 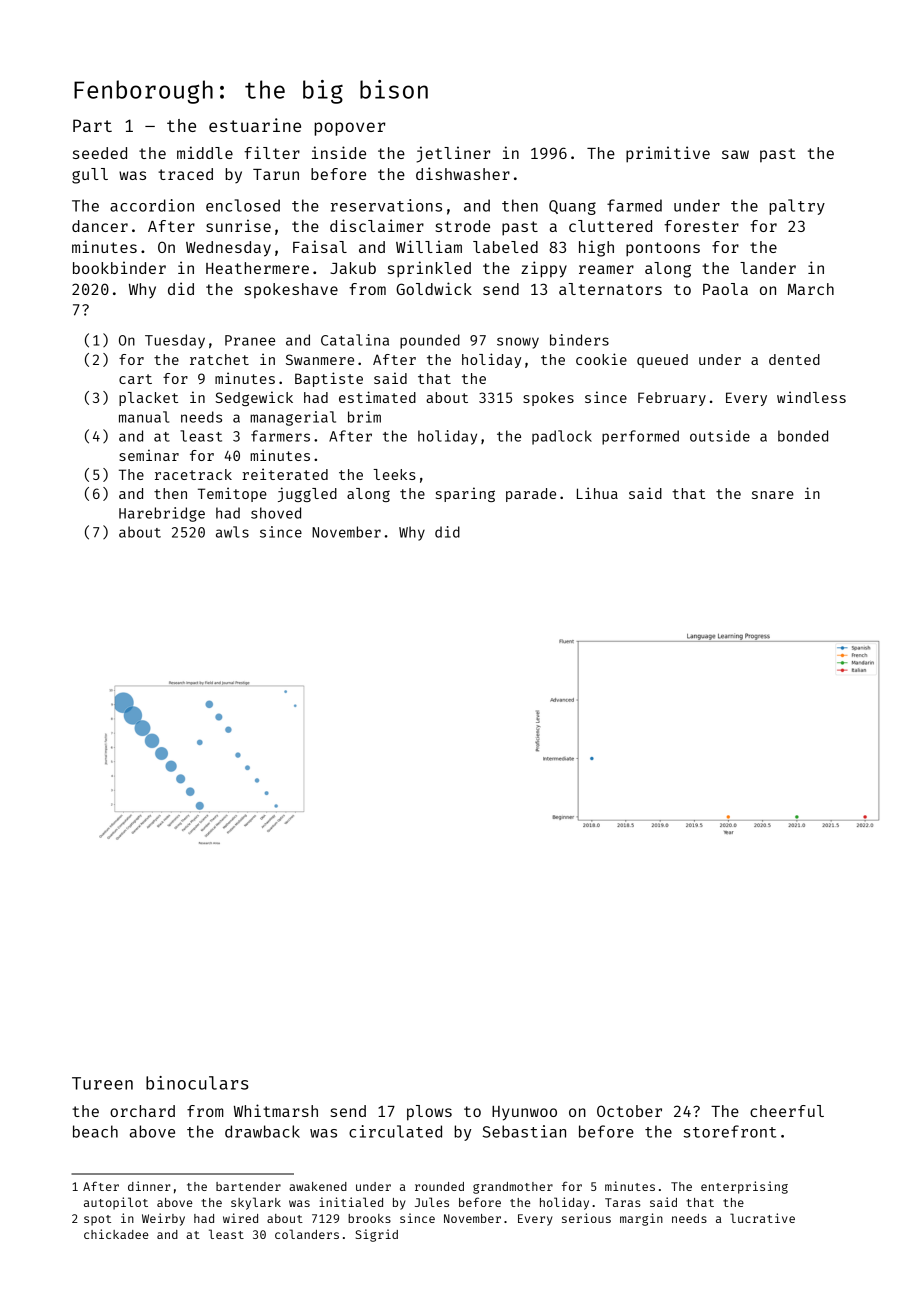 What do you see at coordinates (773, 495) in the screenshot?
I see `snare` at bounding box center [773, 495].
